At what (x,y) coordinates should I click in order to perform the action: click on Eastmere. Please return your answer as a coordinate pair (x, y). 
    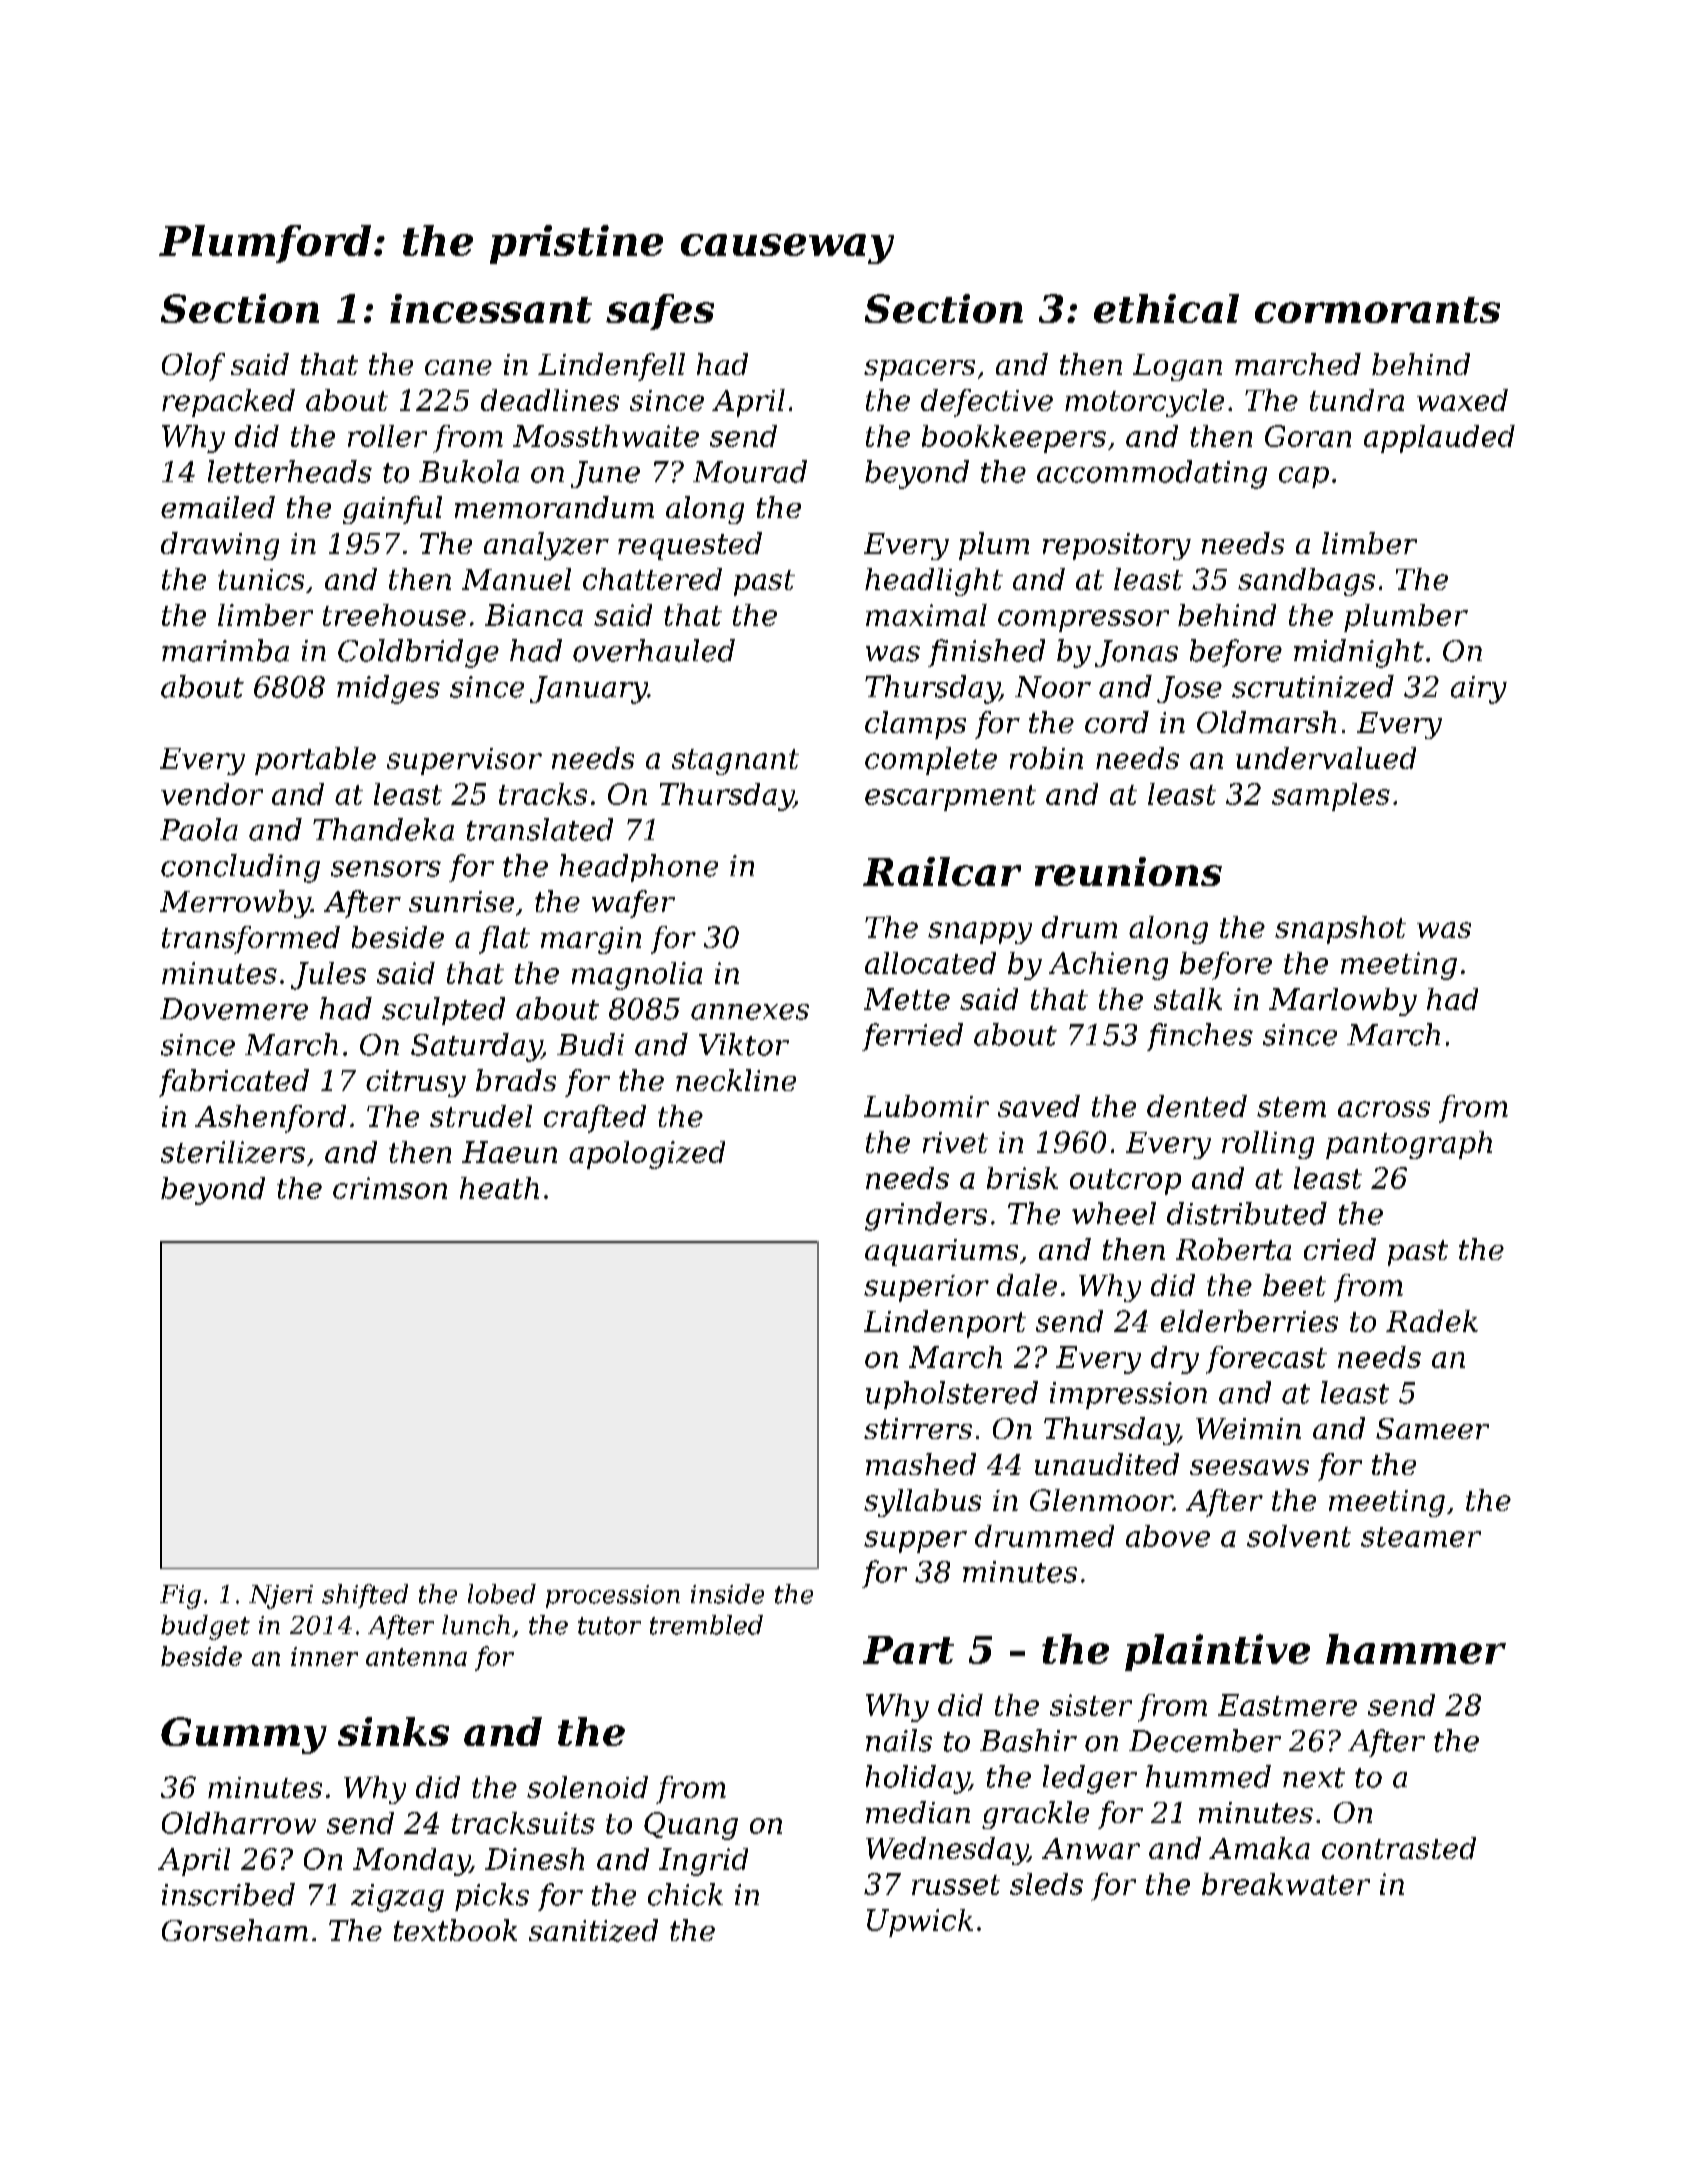
    Looking at the image, I should click on (1287, 1705).
